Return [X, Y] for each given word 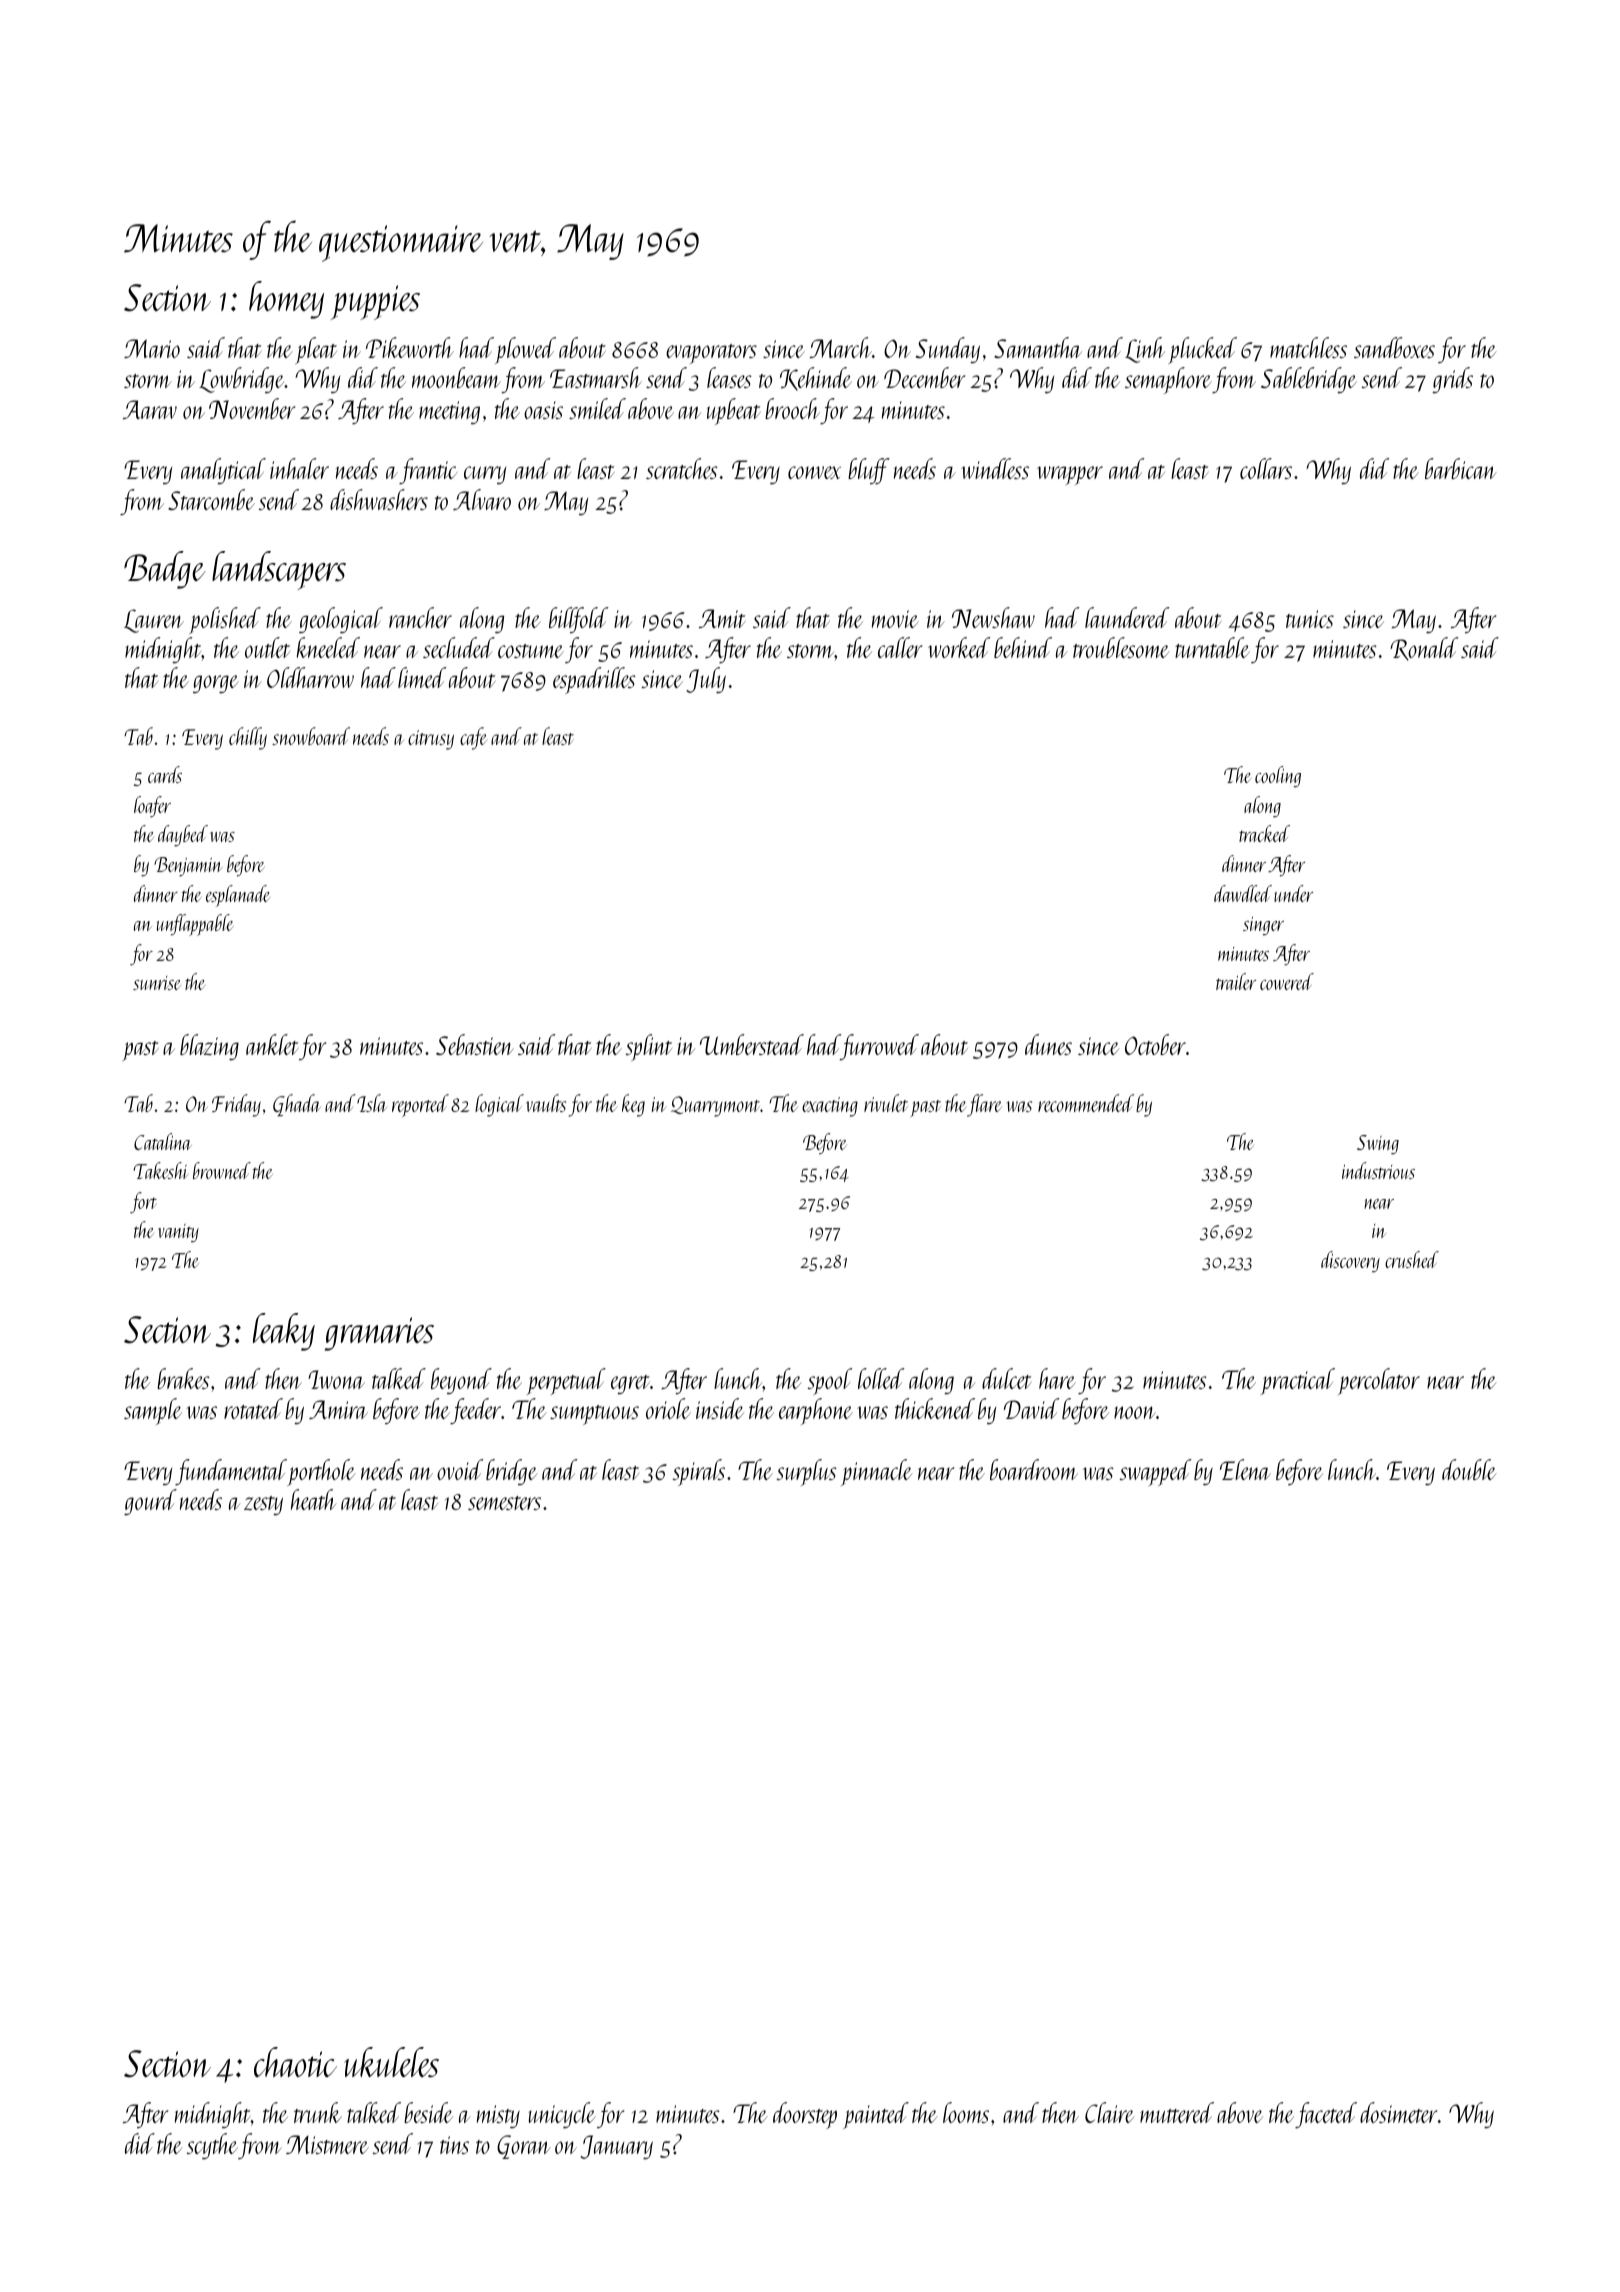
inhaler [299, 468]
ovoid [460, 1469]
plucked [1202, 350]
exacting [830, 1107]
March [841, 347]
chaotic [295, 2062]
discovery [1350, 1261]
